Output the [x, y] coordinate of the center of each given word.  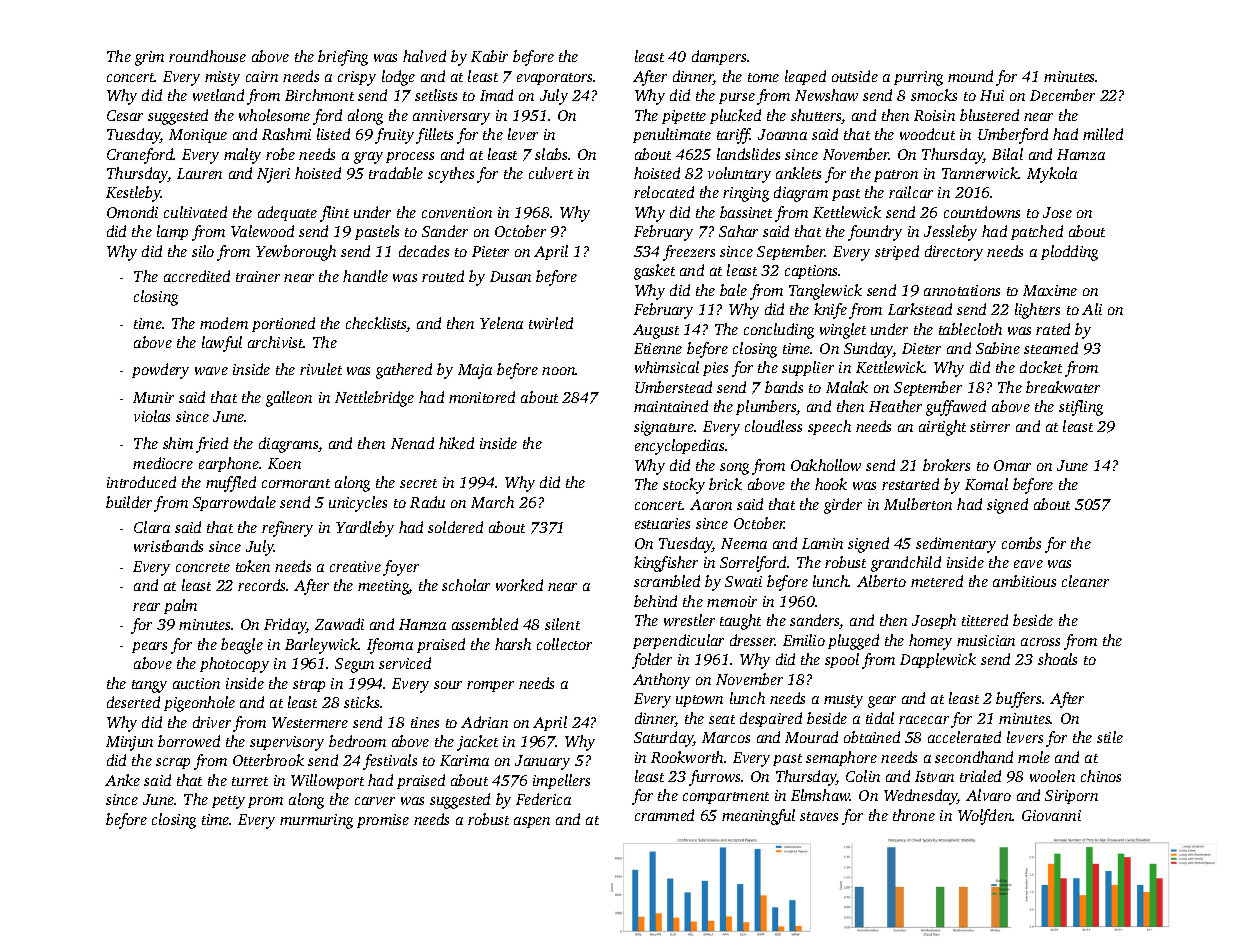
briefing [343, 58]
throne [914, 815]
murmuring [316, 821]
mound [970, 76]
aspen [532, 822]
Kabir [489, 56]
